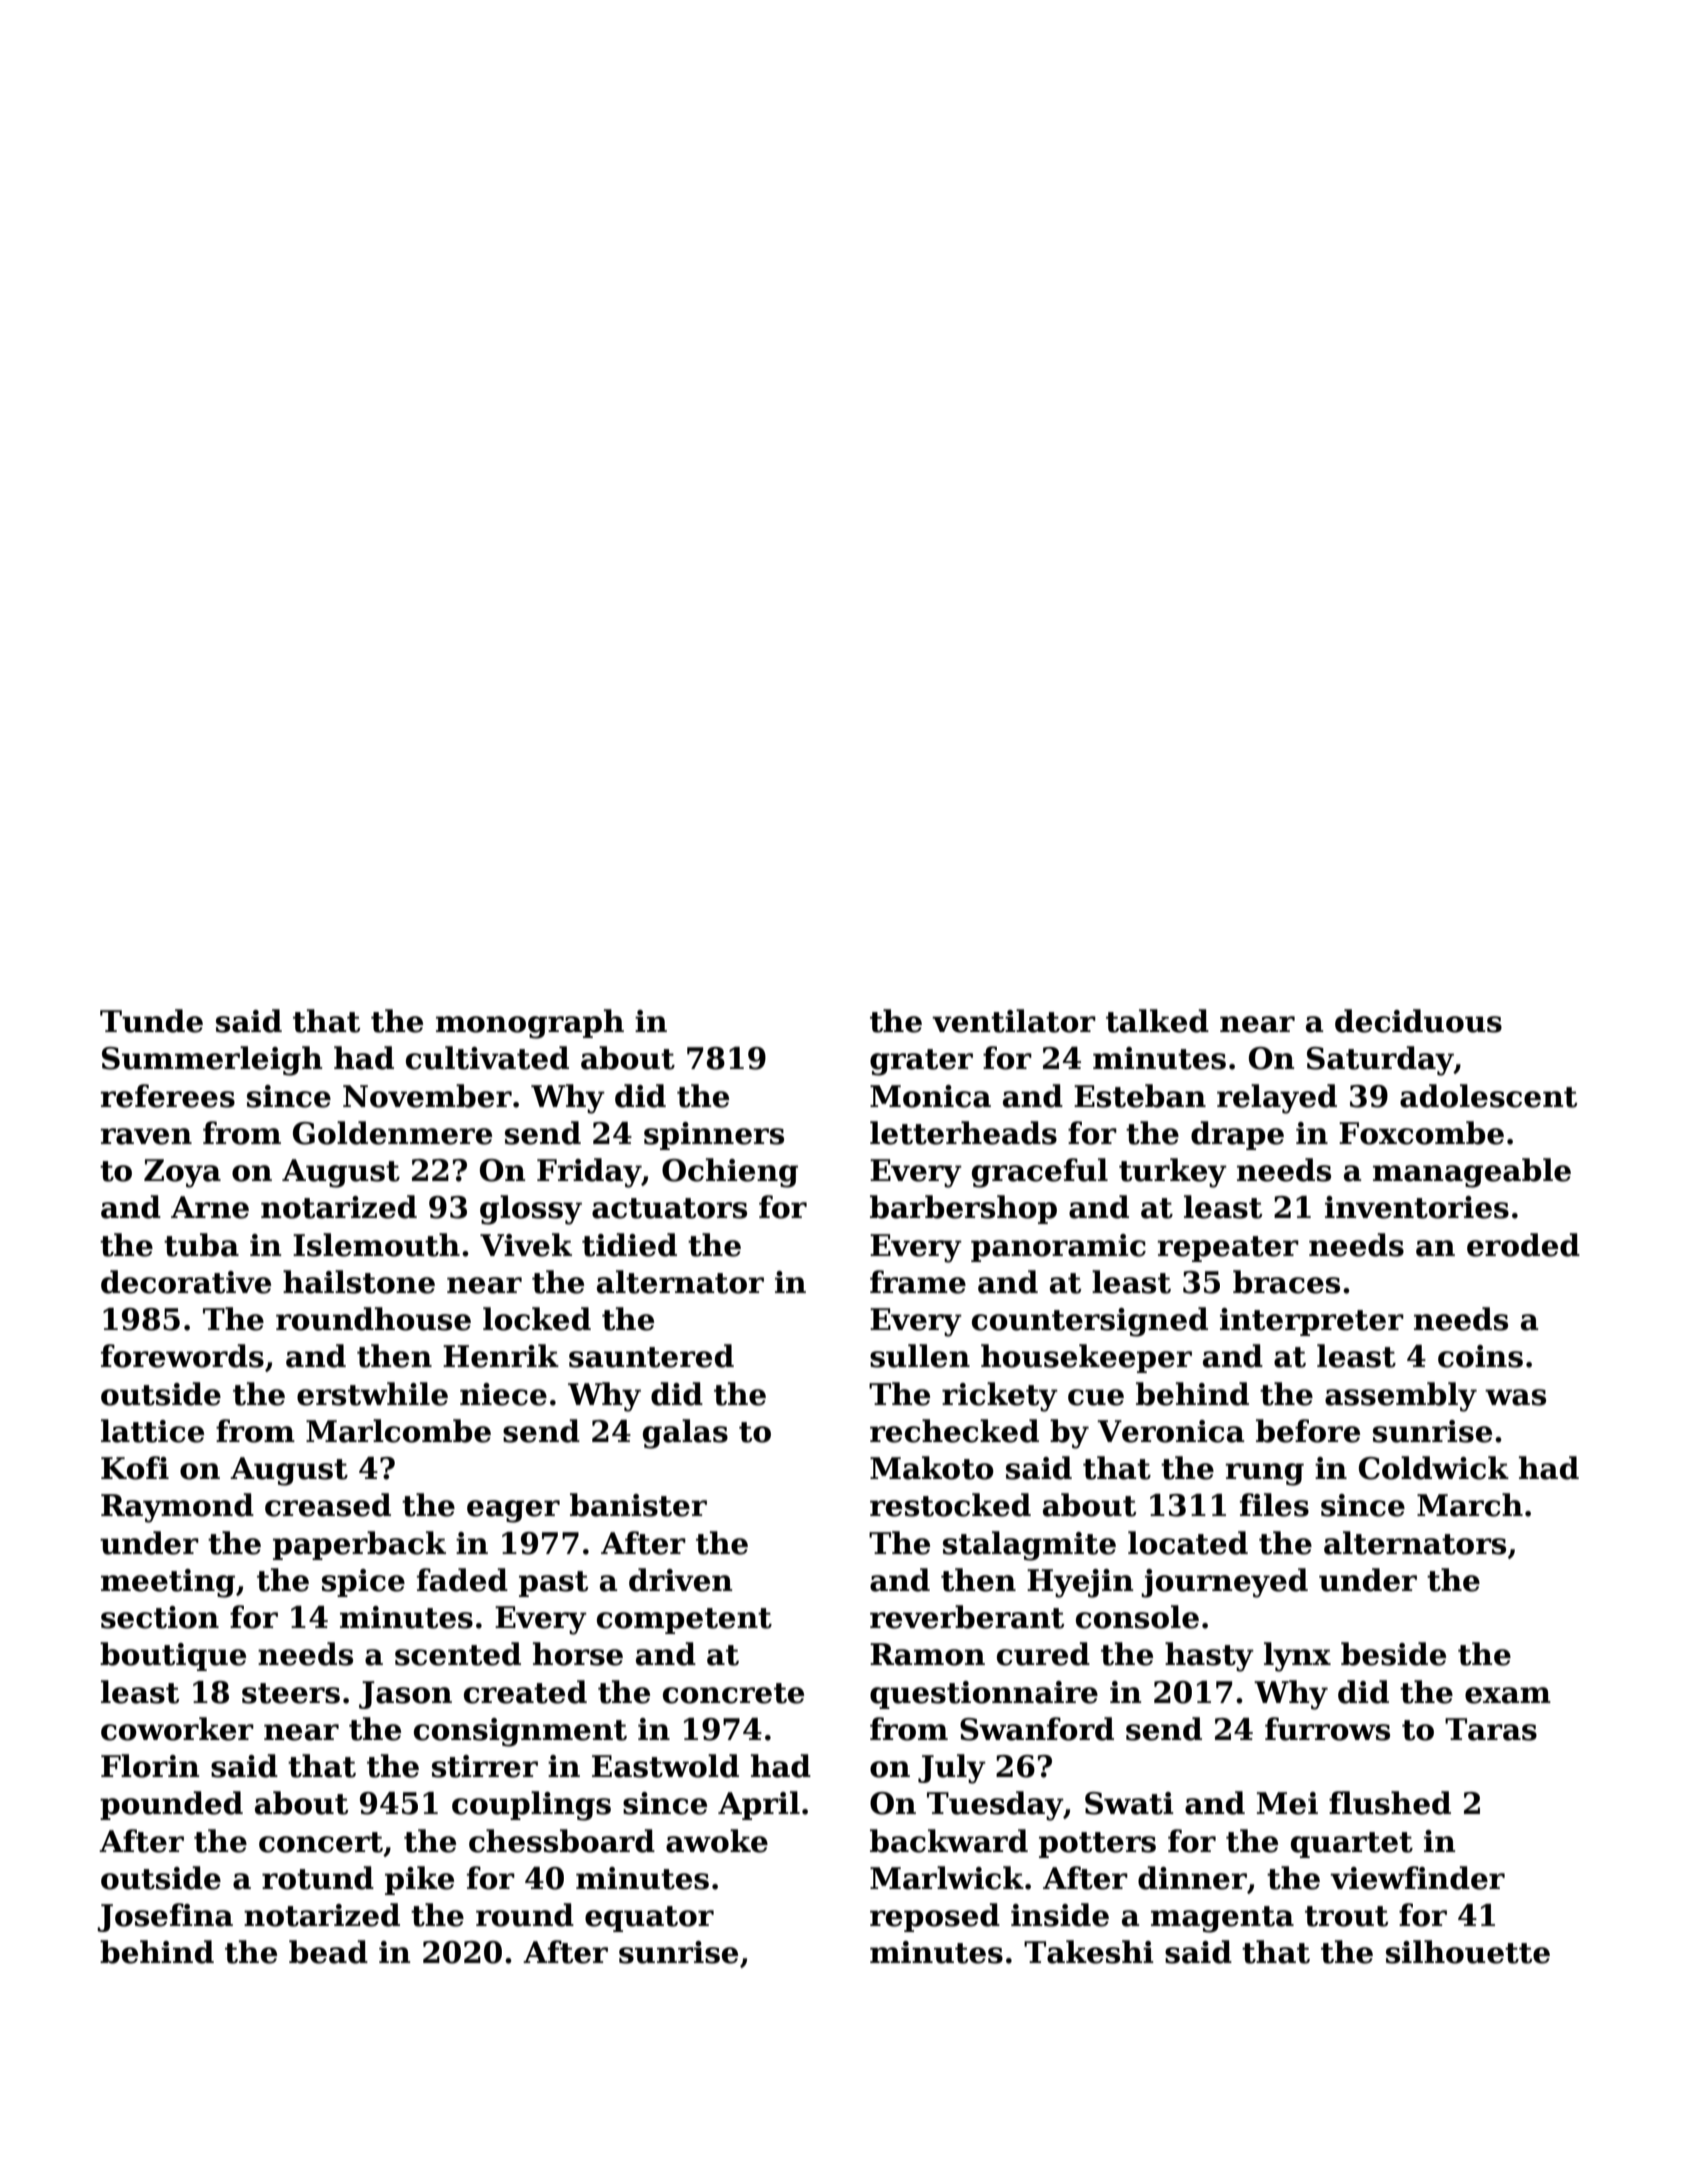  Describe the element at coordinates (1468, 1952) in the screenshot. I see `silhouette` at that location.
